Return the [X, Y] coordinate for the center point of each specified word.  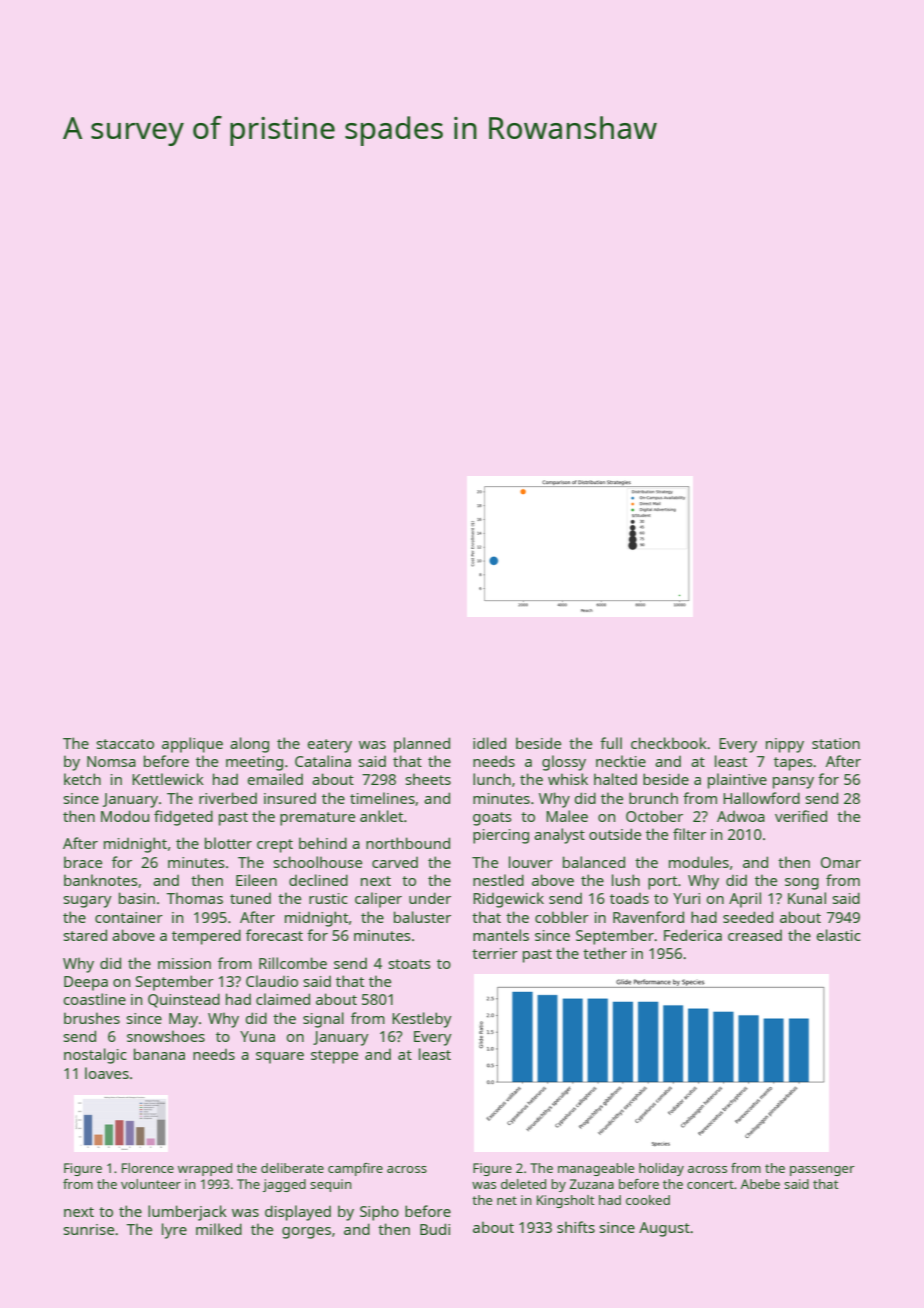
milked [219, 1229]
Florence [148, 1168]
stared [85, 935]
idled [489, 743]
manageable [596, 1169]
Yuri [686, 898]
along [249, 745]
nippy [785, 745]
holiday [661, 1169]
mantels [501, 935]
